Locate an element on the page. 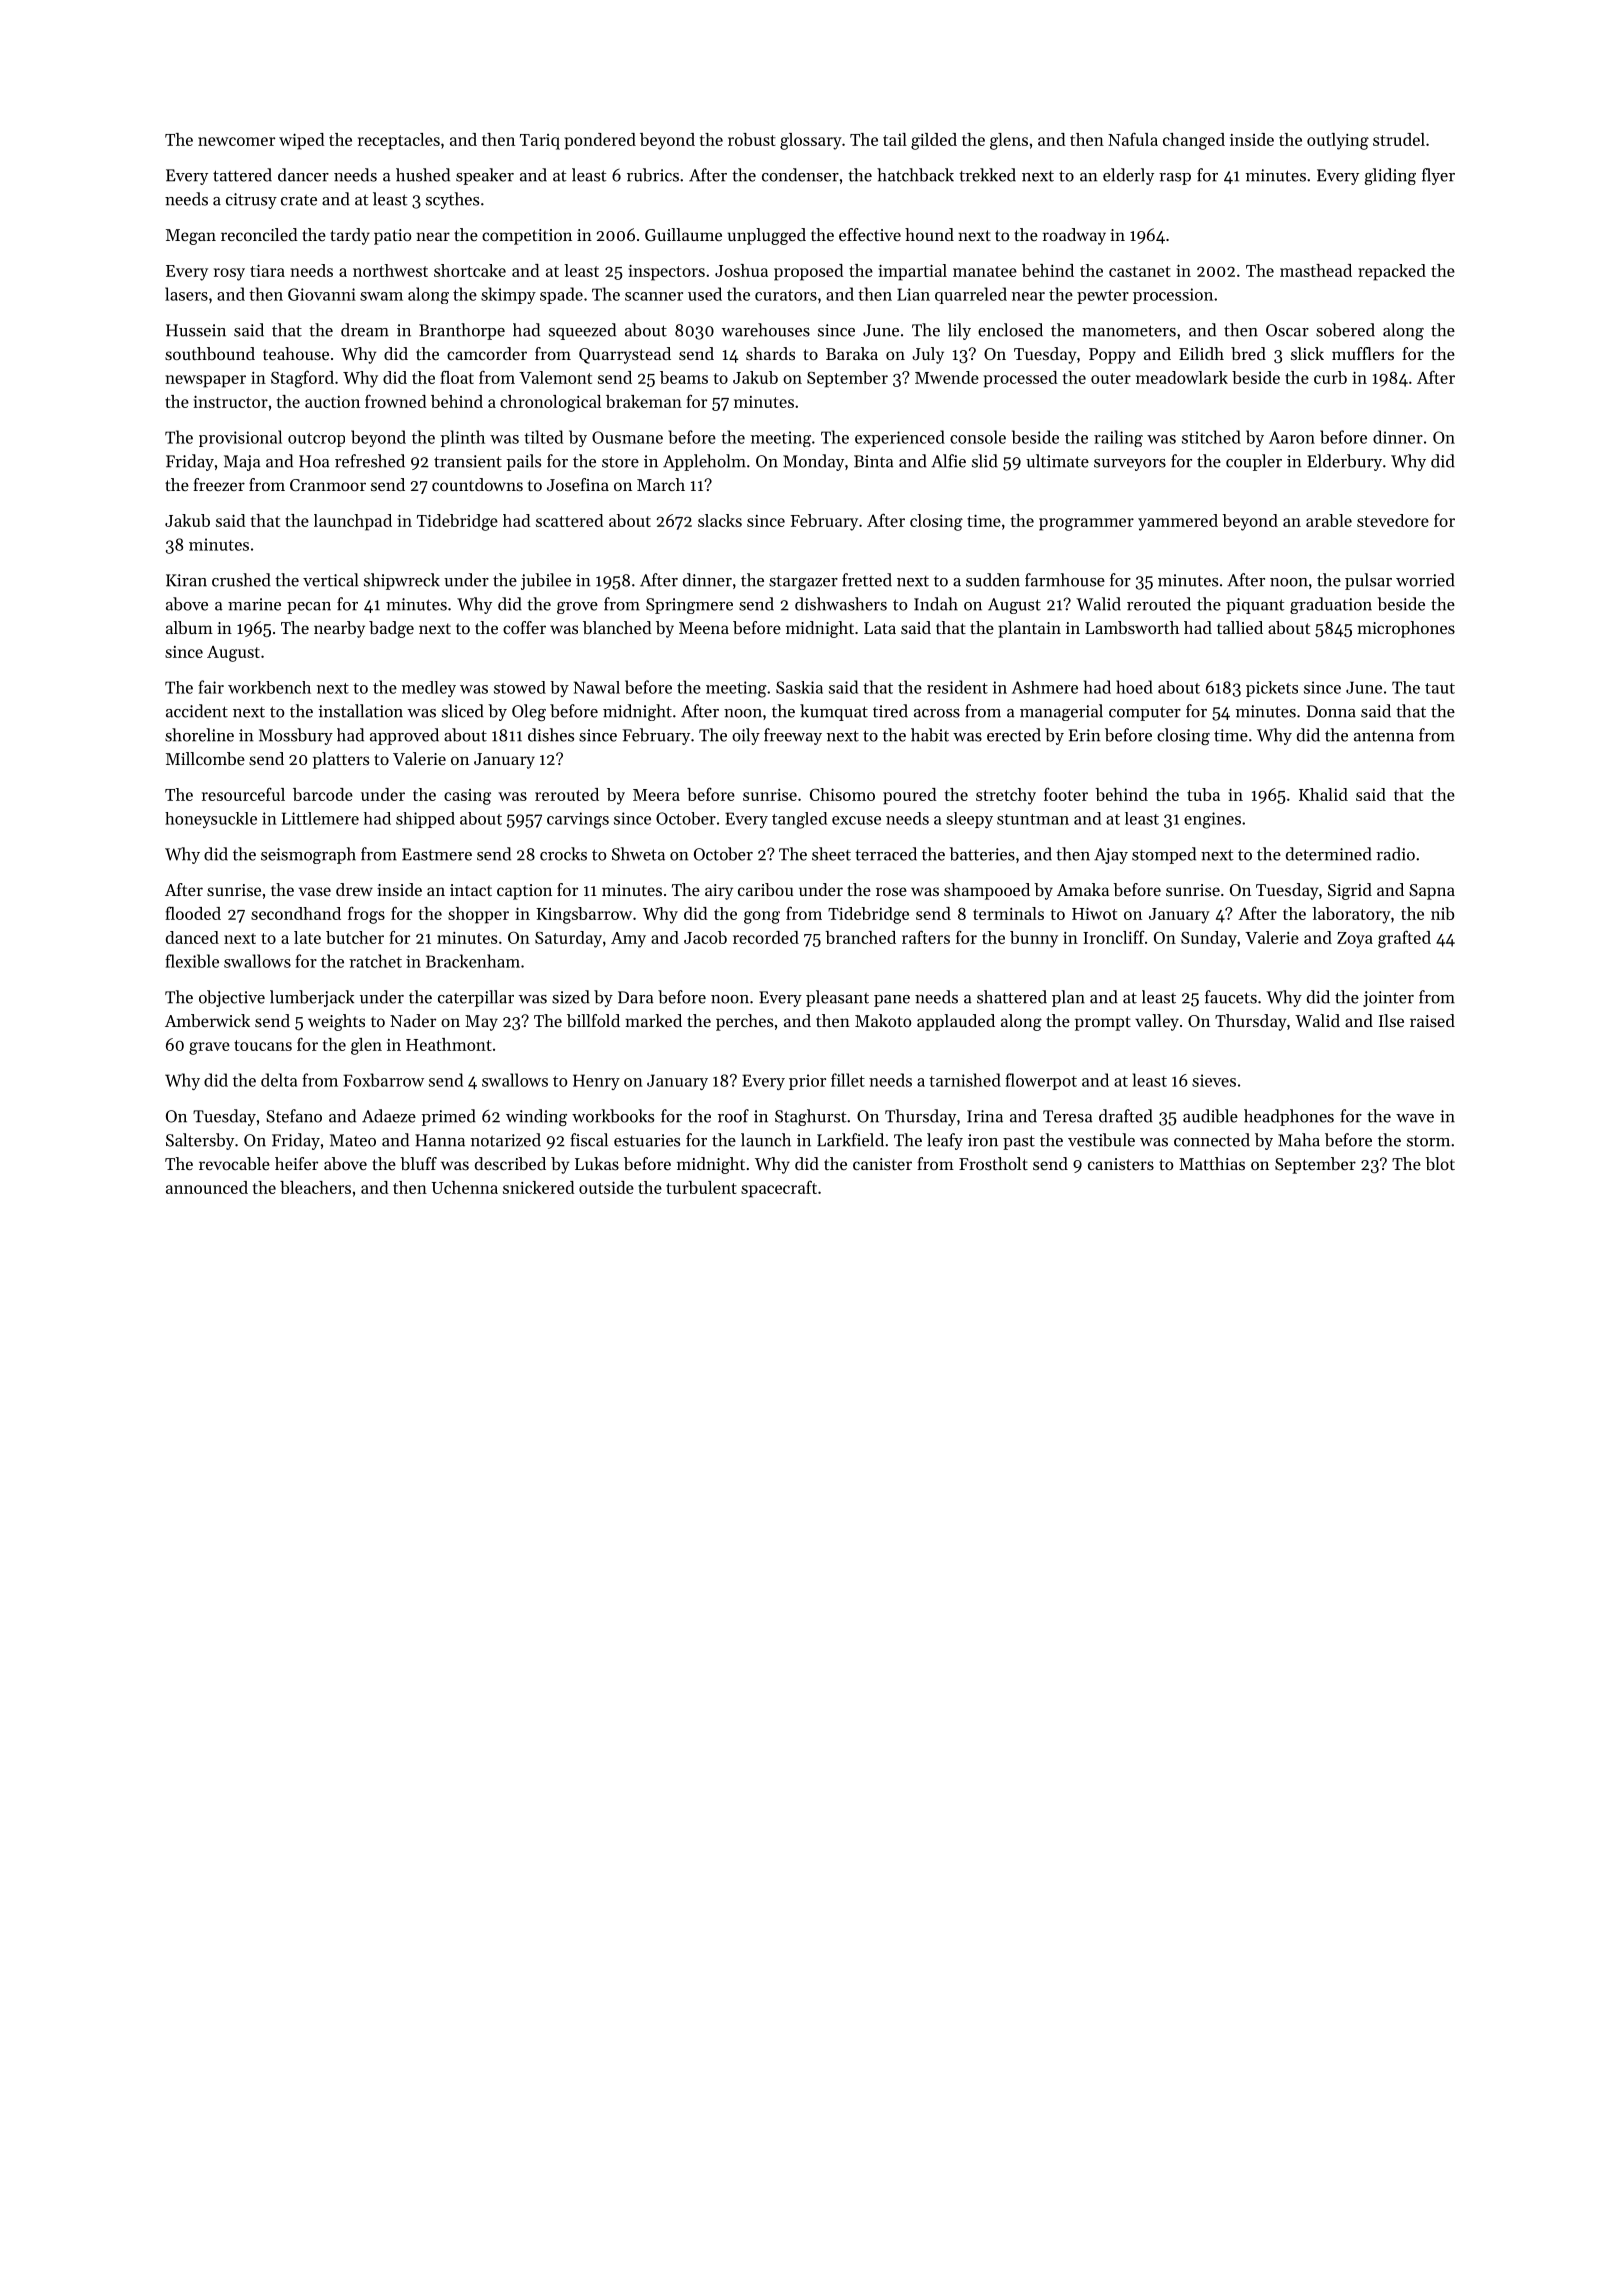 This document has height=2292, width=1620. medley is located at coordinates (429, 689).
